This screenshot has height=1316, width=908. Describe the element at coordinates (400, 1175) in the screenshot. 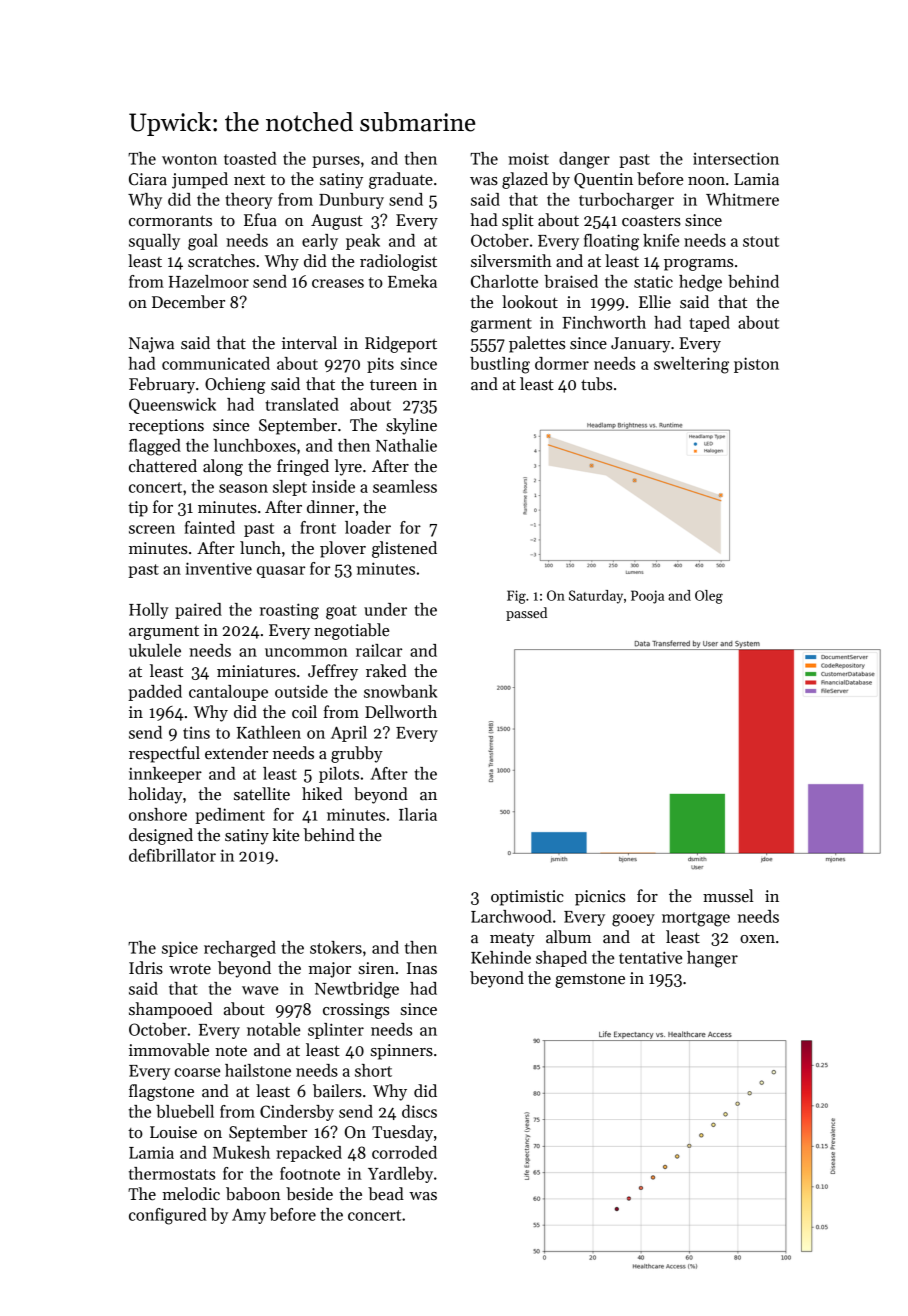

I see `Yardleby` at that location.
